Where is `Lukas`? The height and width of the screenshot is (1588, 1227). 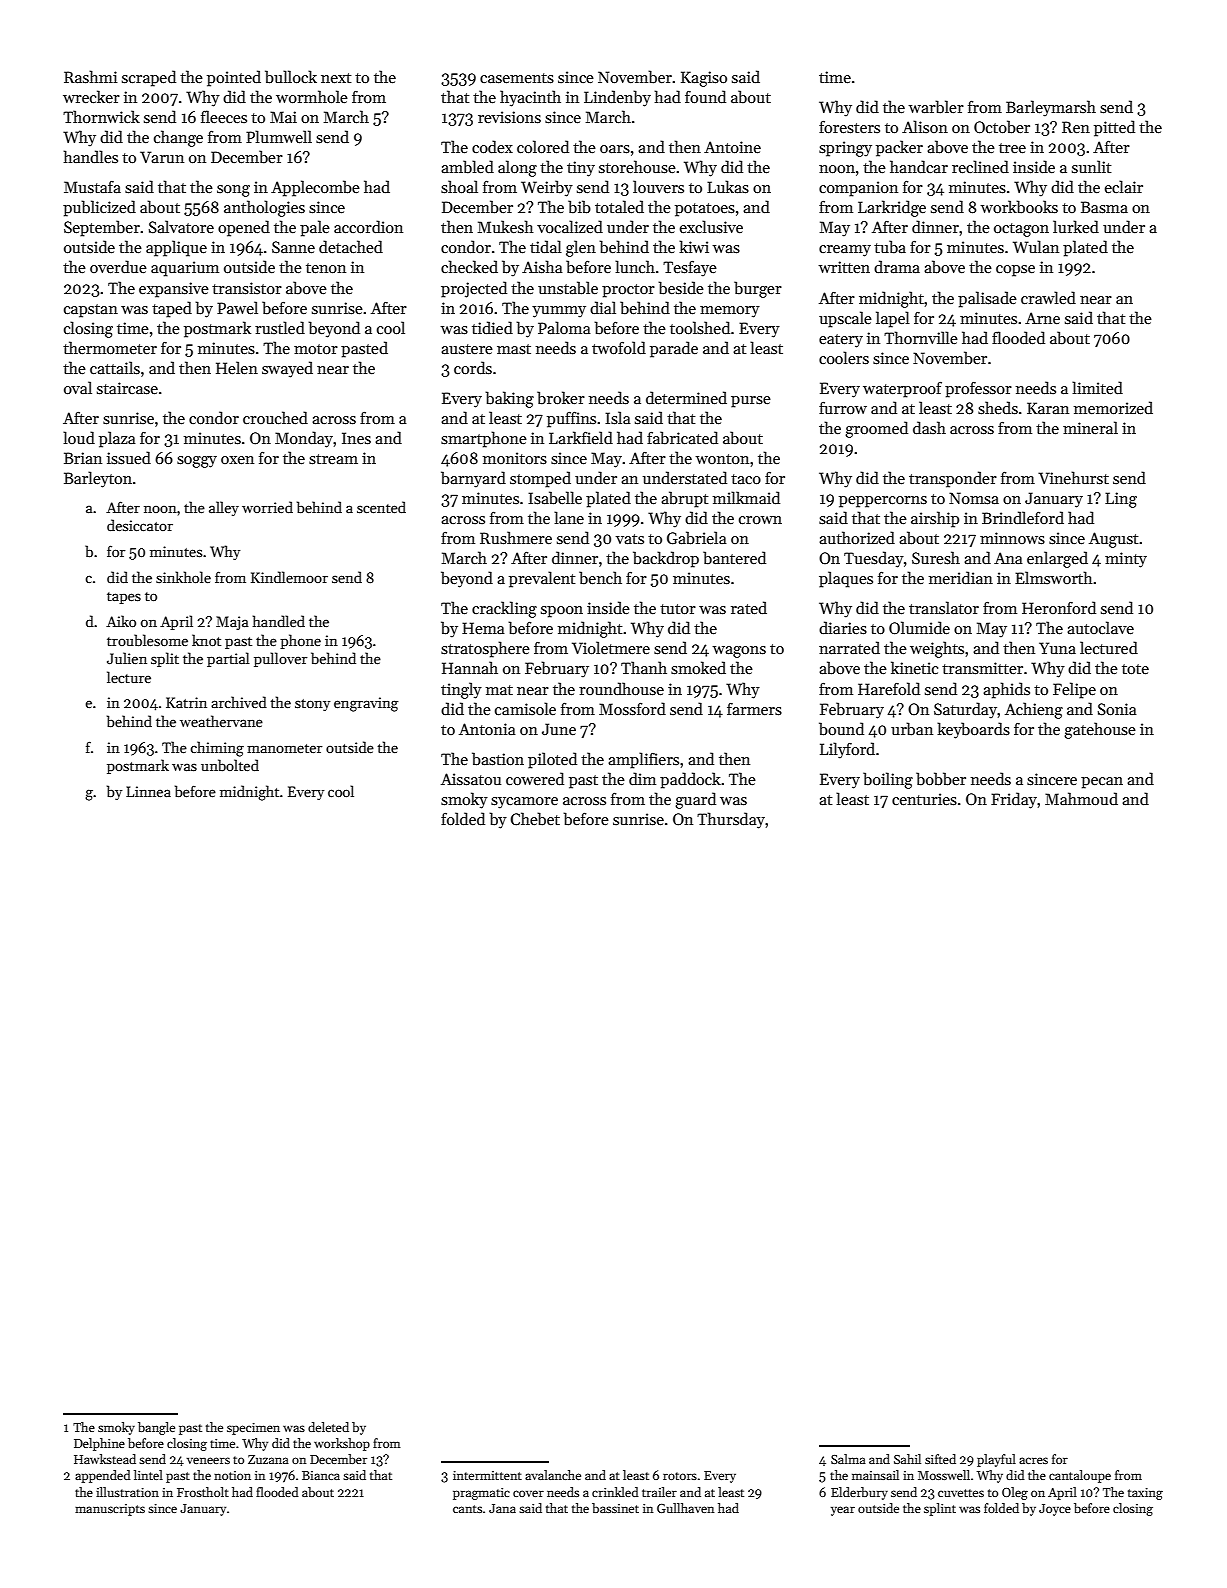
Lukas is located at coordinates (728, 187).
